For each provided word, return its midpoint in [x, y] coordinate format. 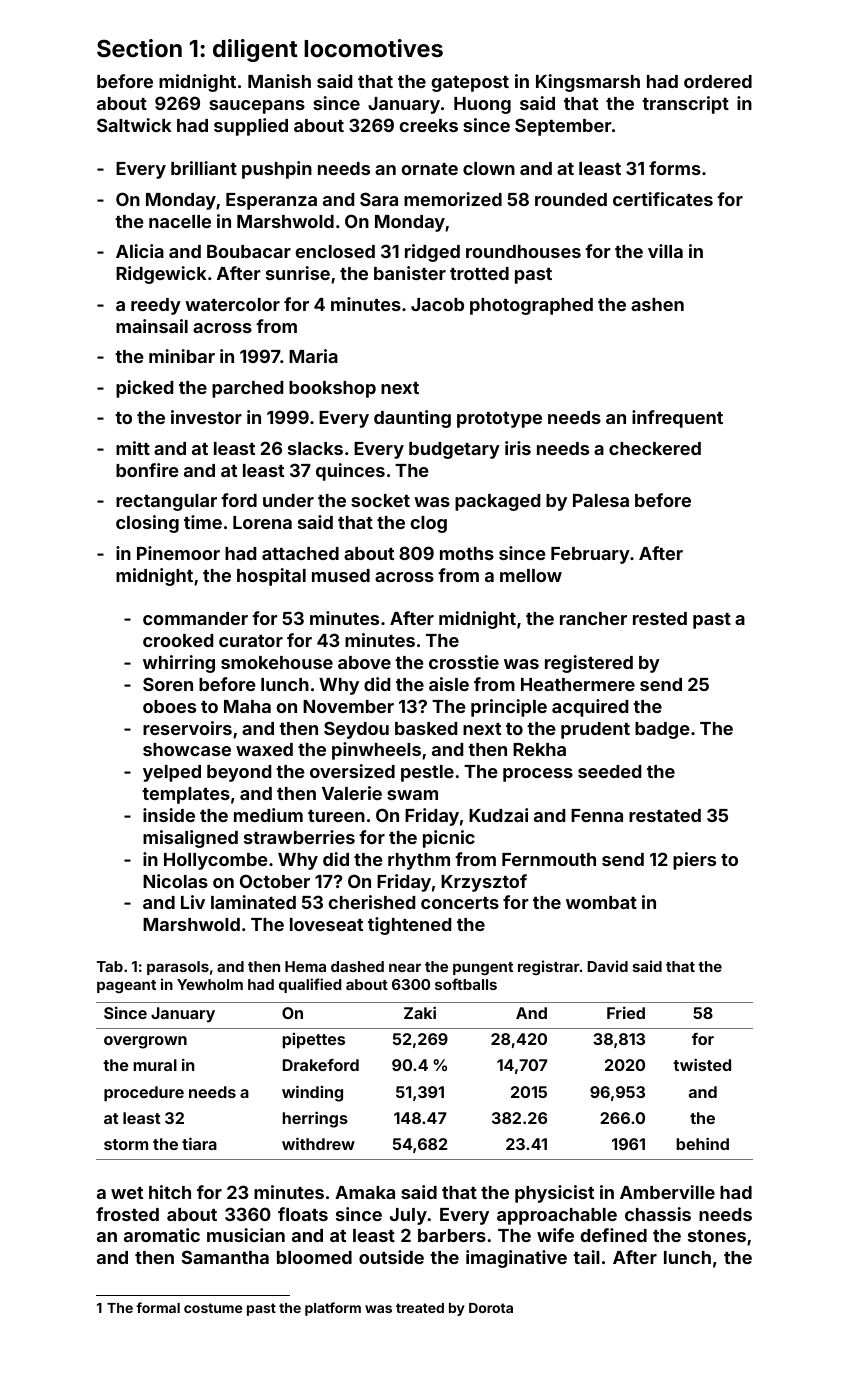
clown [489, 168]
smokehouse [277, 662]
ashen [657, 304]
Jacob [437, 304]
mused [341, 575]
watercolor [232, 304]
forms [675, 168]
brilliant [204, 168]
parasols [178, 968]
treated [420, 1308]
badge [662, 730]
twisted [702, 1064]
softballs [466, 984]
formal [158, 1307]
